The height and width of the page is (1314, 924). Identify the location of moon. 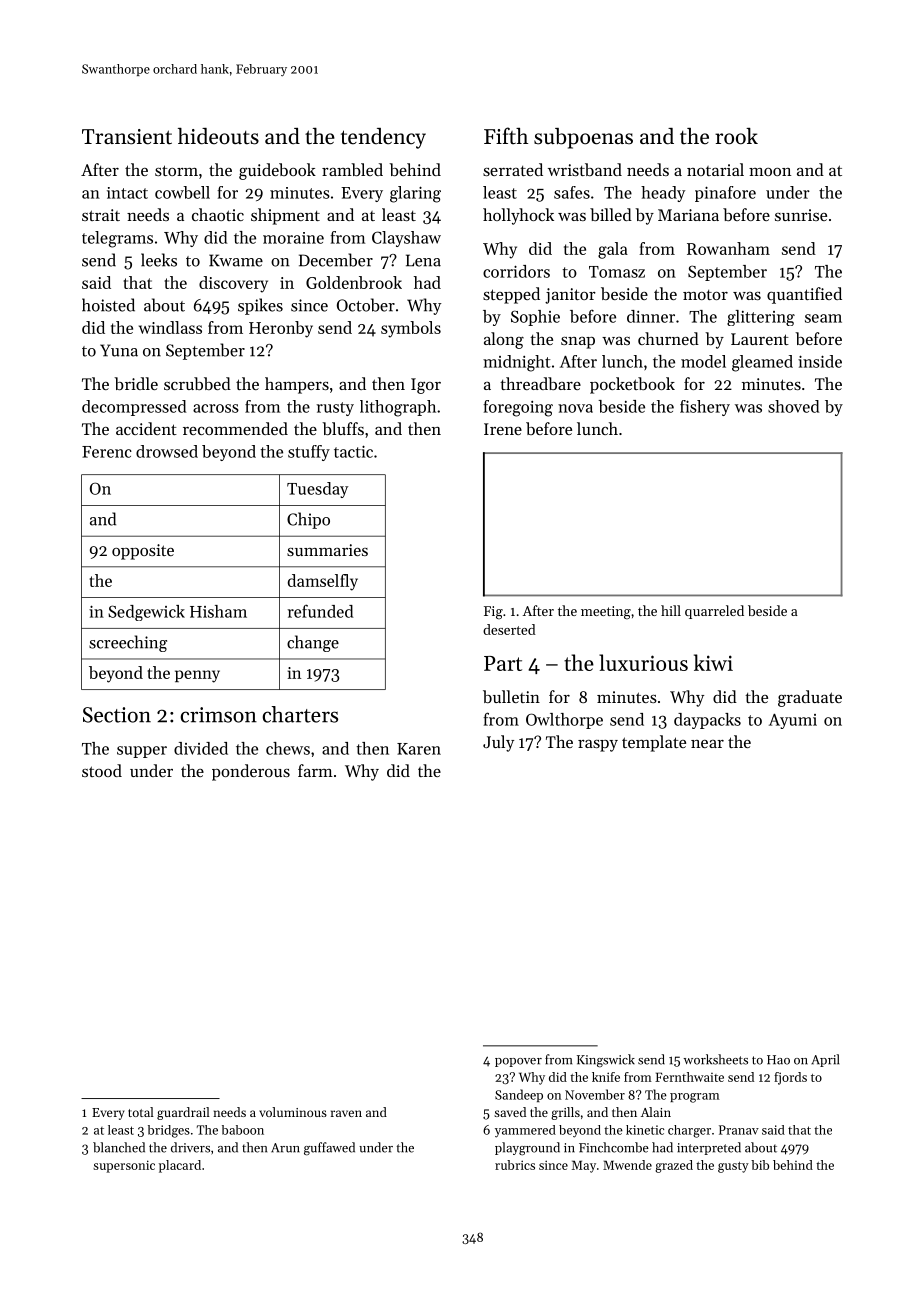
(770, 172).
